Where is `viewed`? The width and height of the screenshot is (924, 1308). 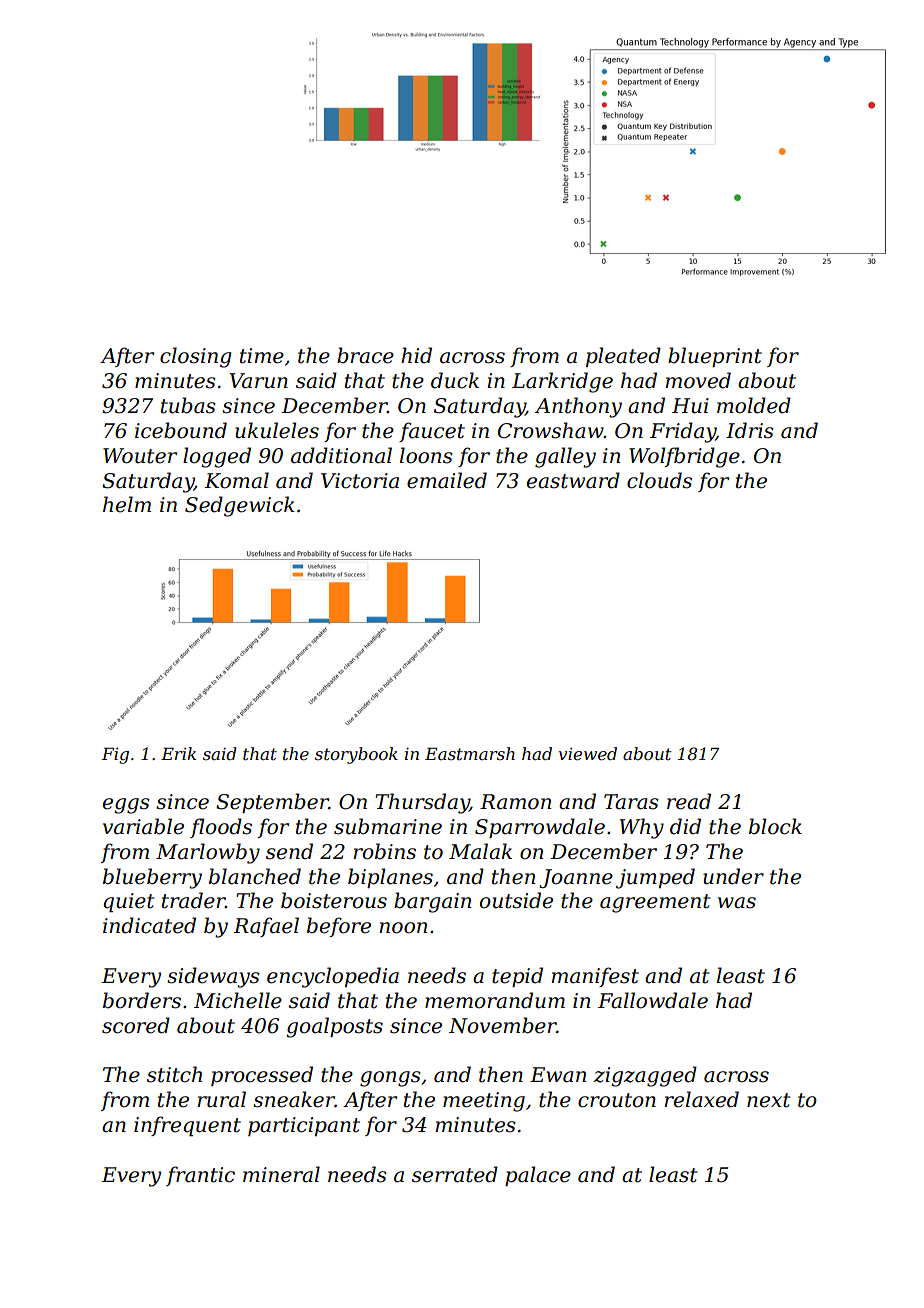
viewed is located at coordinates (588, 753).
